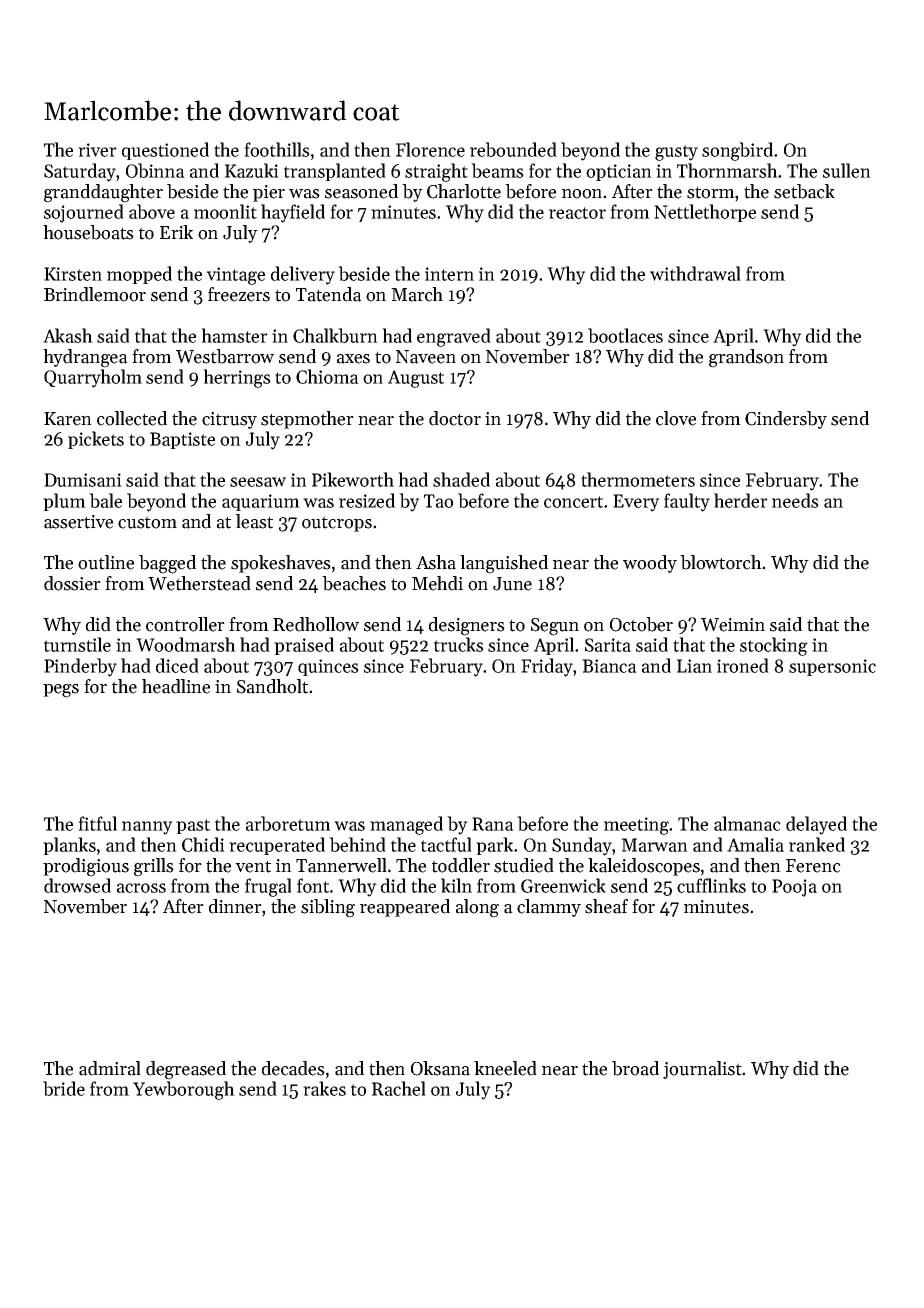 The height and width of the screenshot is (1308, 924). What do you see at coordinates (703, 1070) in the screenshot?
I see `journalist` at bounding box center [703, 1070].
